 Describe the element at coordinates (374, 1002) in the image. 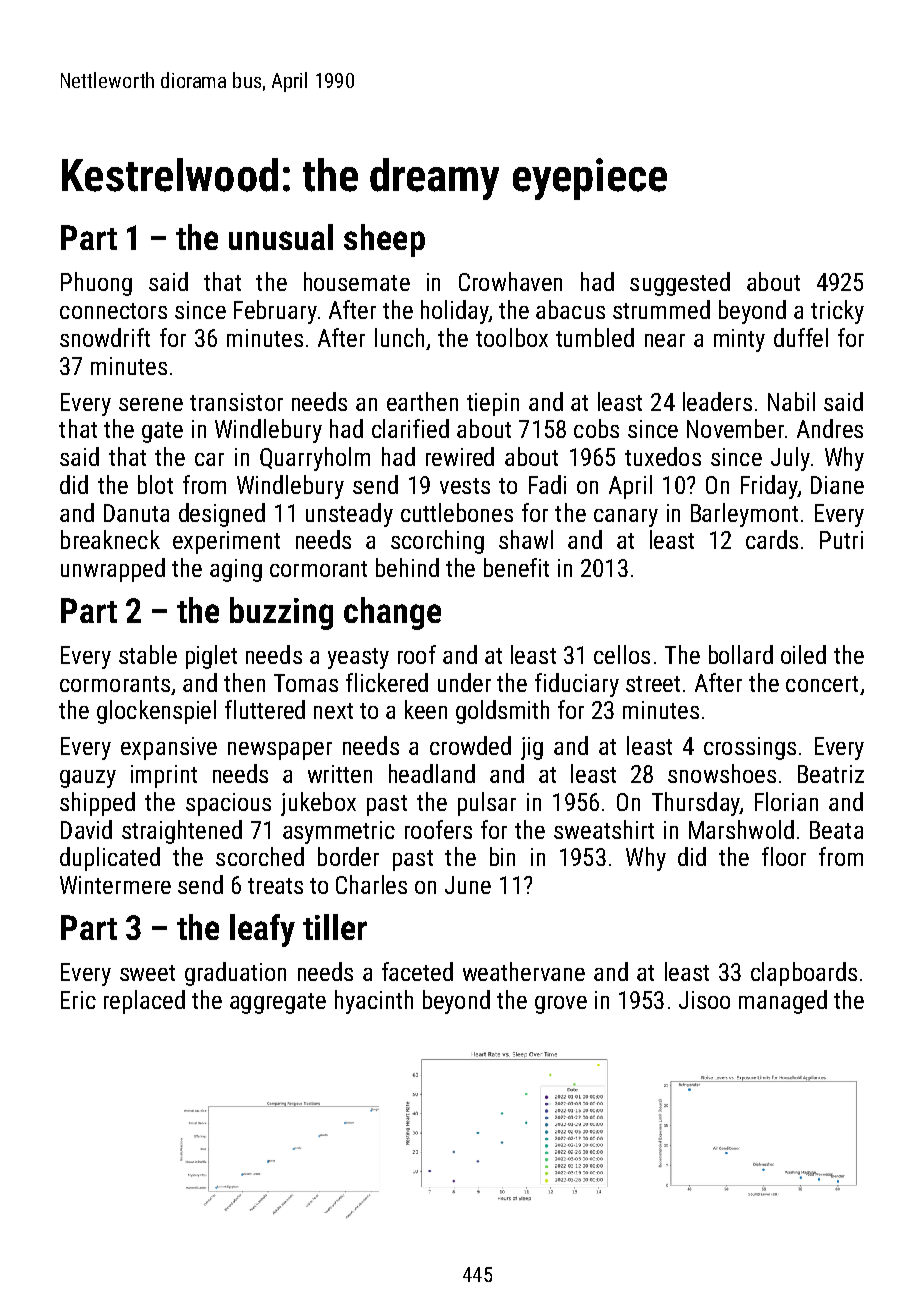

I see `hyacinth` at that location.
